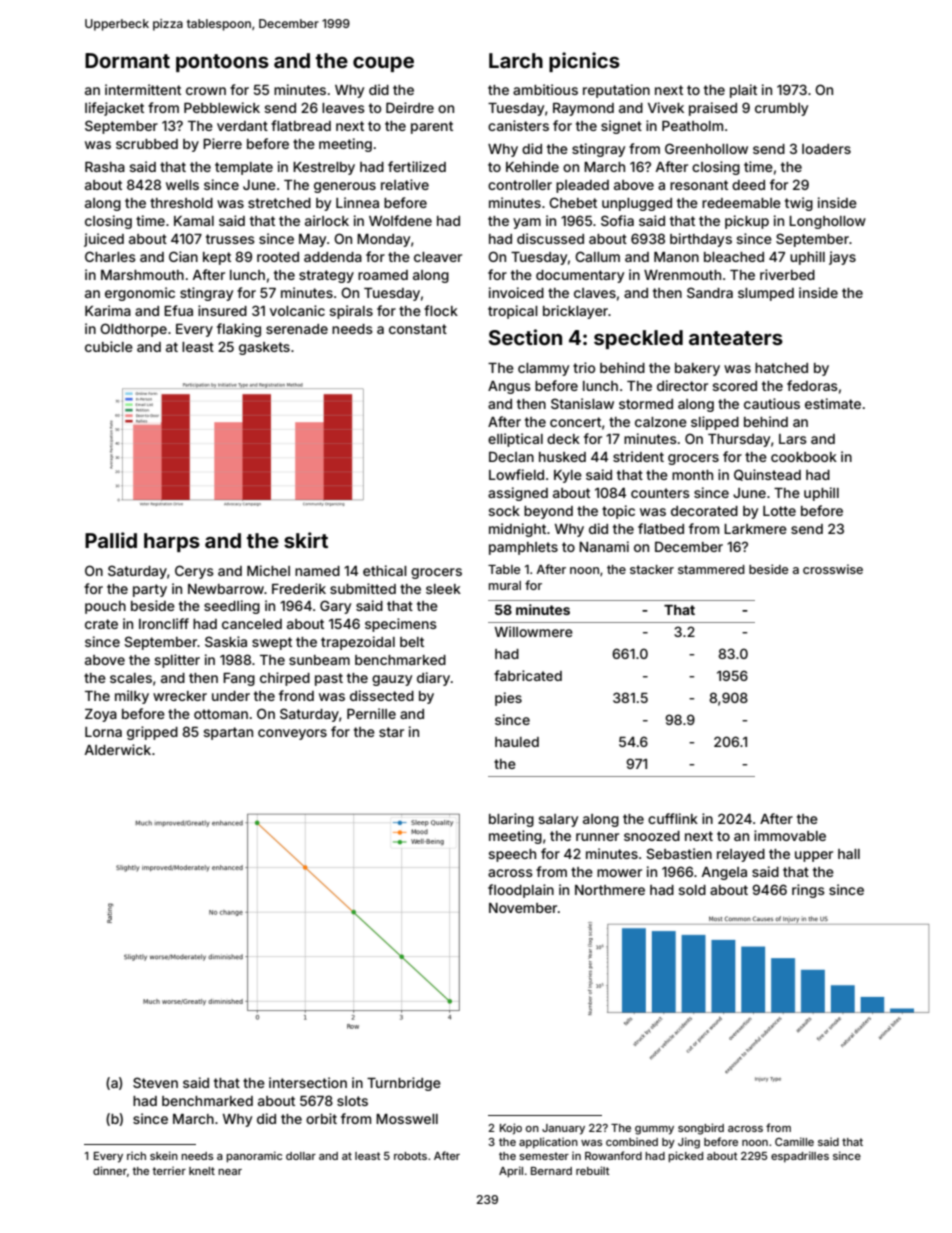  What do you see at coordinates (711, 569) in the image?
I see `stammered` at bounding box center [711, 569].
